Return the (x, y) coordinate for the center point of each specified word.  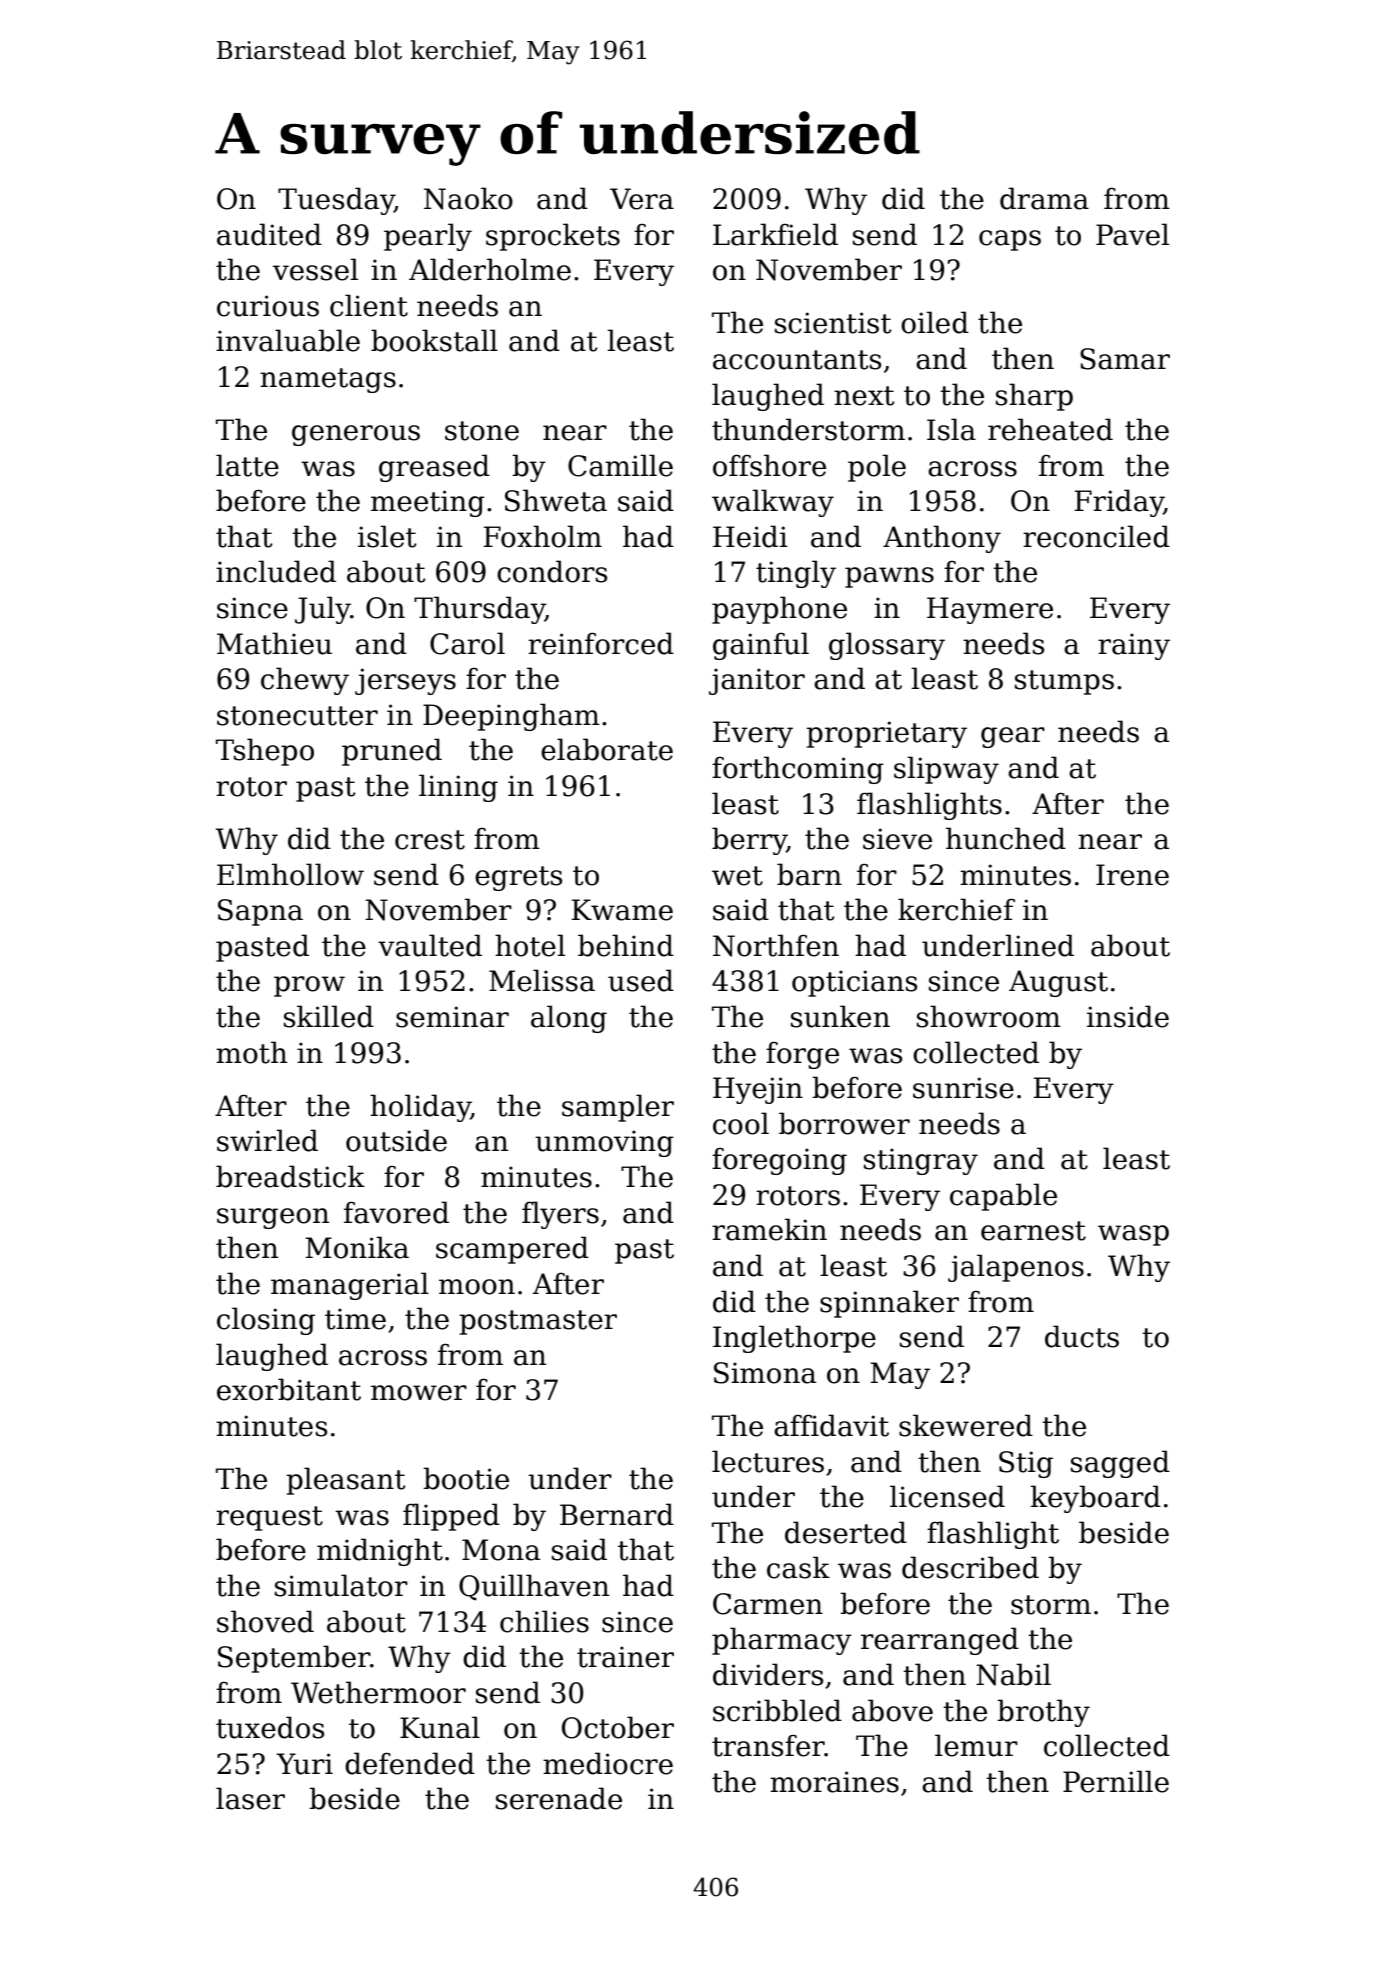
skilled (329, 1016)
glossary (887, 646)
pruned (392, 752)
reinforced (601, 643)
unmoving (604, 1143)
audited (269, 234)
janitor (757, 681)
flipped (451, 1517)
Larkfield (775, 234)
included (276, 571)
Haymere (990, 610)
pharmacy (782, 1641)
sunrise (963, 1088)
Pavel (1132, 234)
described (970, 1567)
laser (250, 1798)
